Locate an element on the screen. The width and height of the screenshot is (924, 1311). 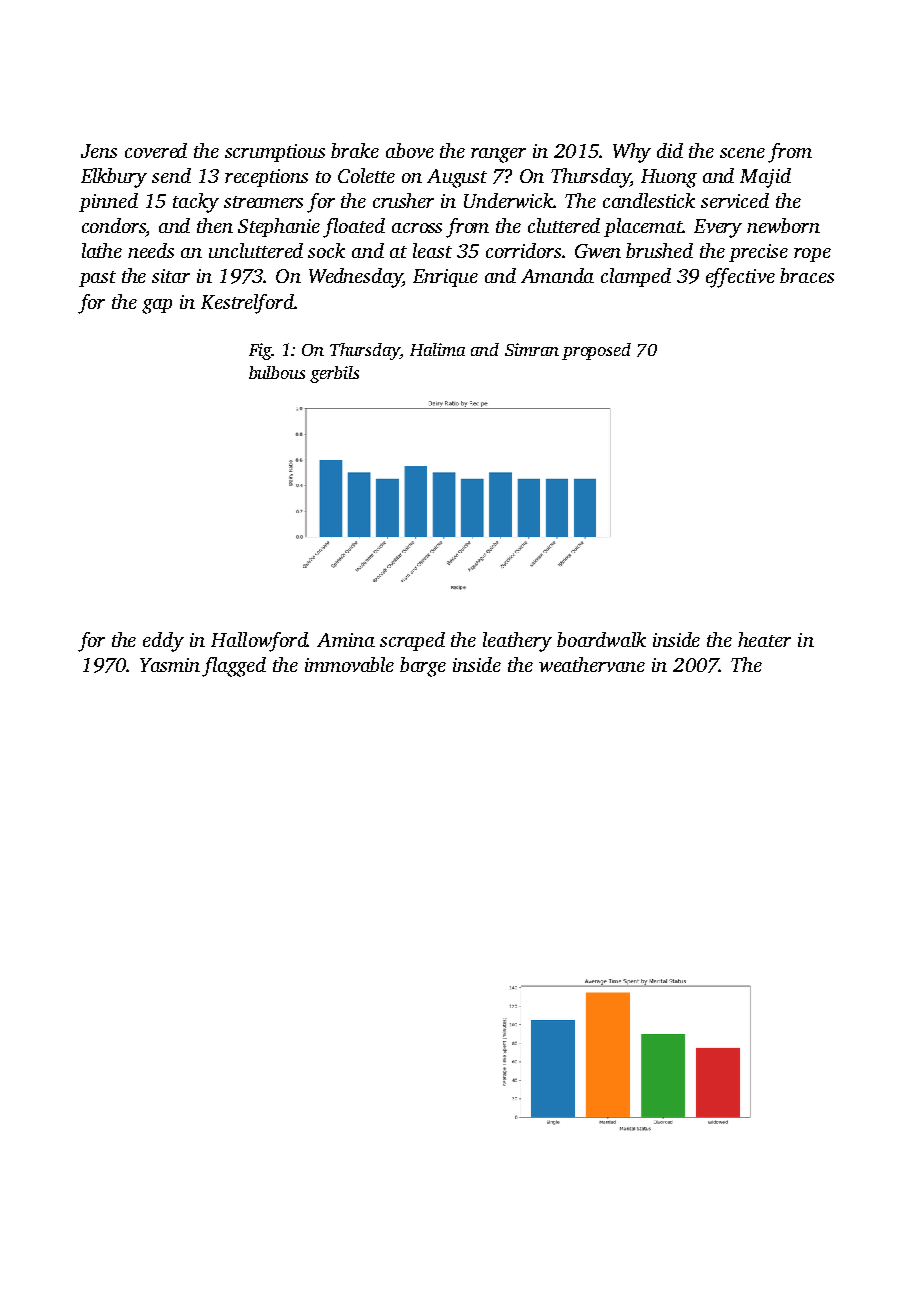
barge is located at coordinates (423, 667).
